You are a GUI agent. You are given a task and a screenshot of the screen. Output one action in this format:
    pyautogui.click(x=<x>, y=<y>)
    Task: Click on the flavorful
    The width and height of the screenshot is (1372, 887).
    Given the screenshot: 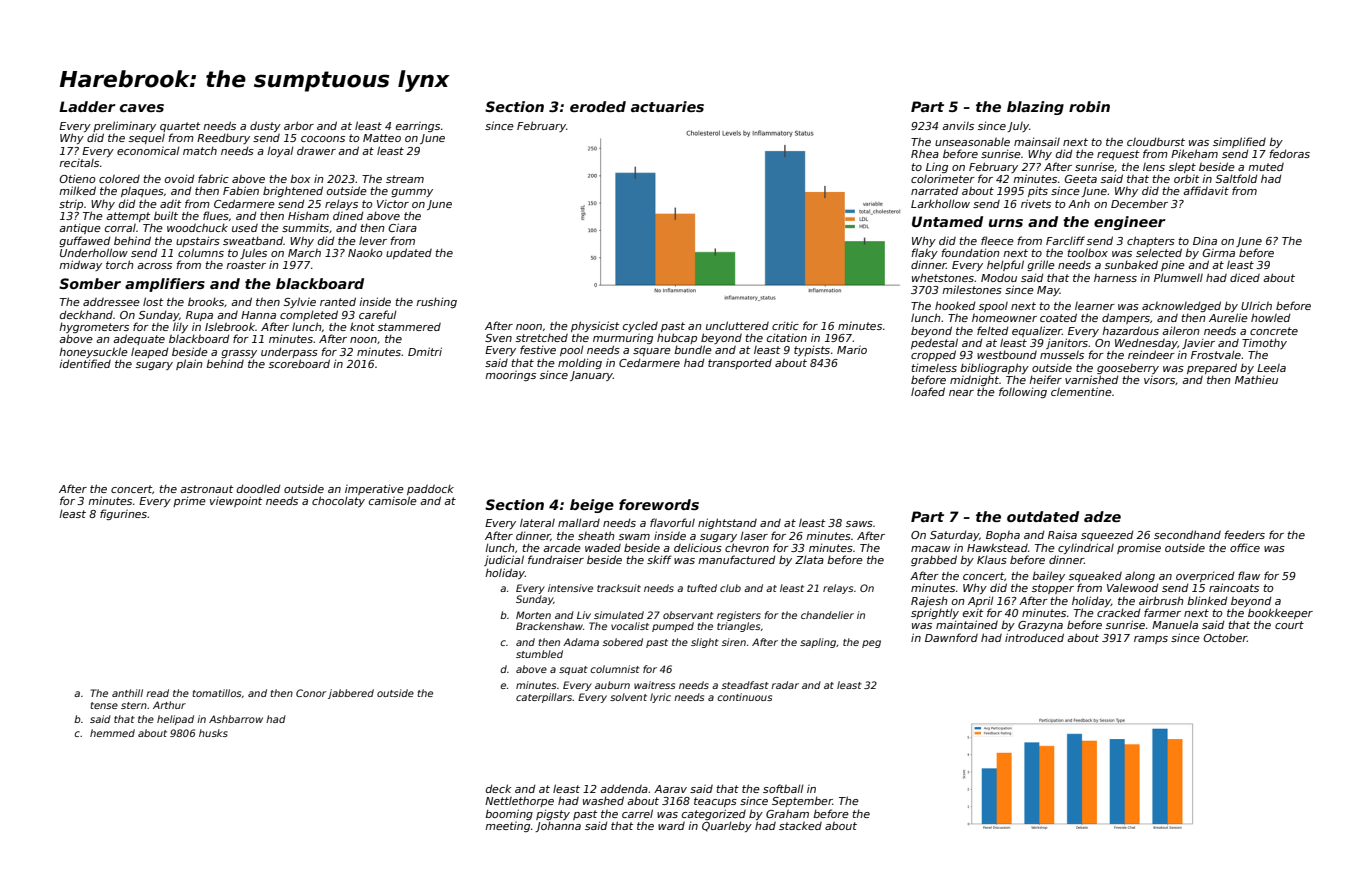 What is the action you would take?
    pyautogui.click(x=672, y=522)
